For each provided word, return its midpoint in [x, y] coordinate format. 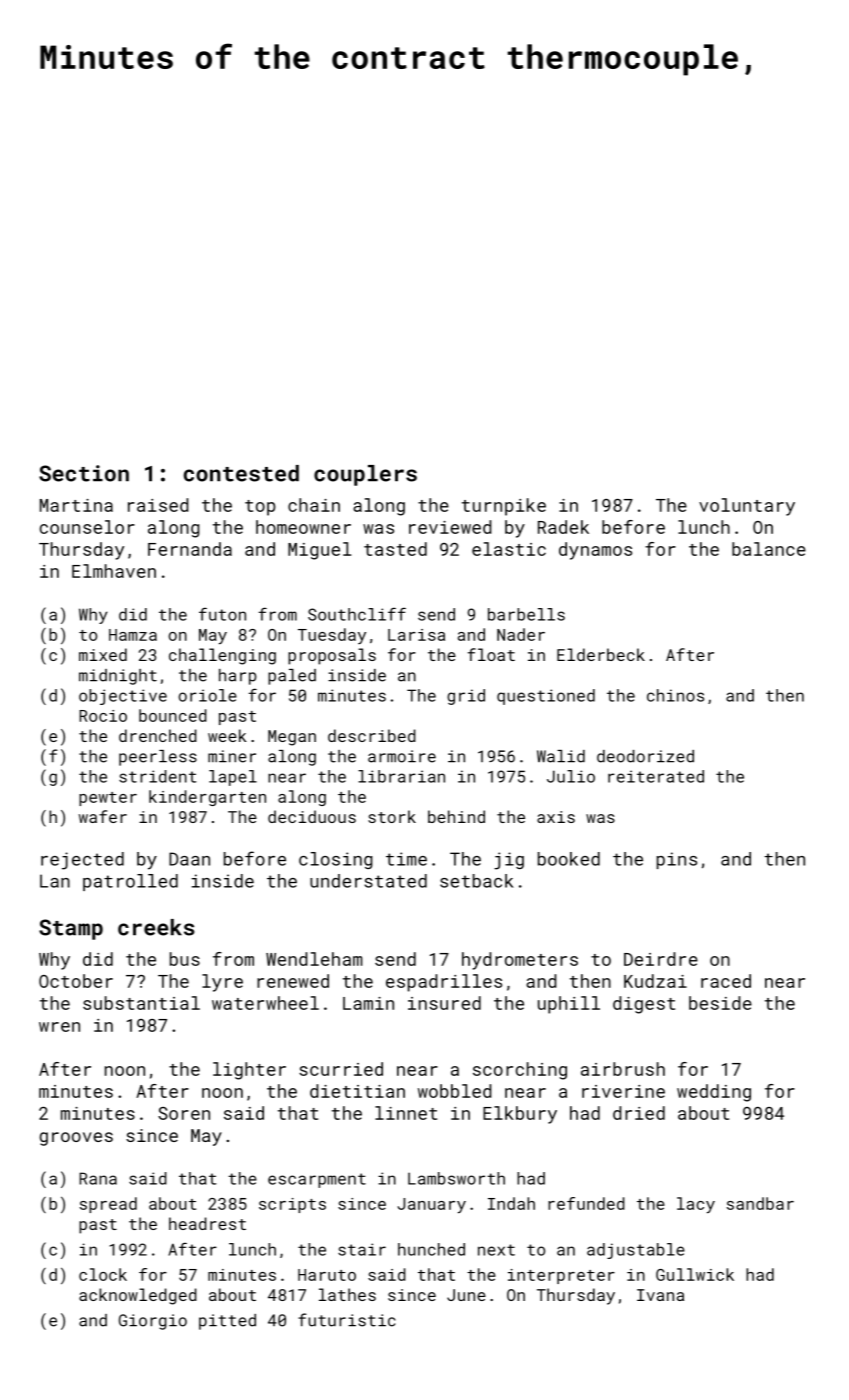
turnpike [504, 507]
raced [726, 981]
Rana [98, 1178]
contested [241, 473]
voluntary [747, 507]
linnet [406, 1113]
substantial [141, 1003]
